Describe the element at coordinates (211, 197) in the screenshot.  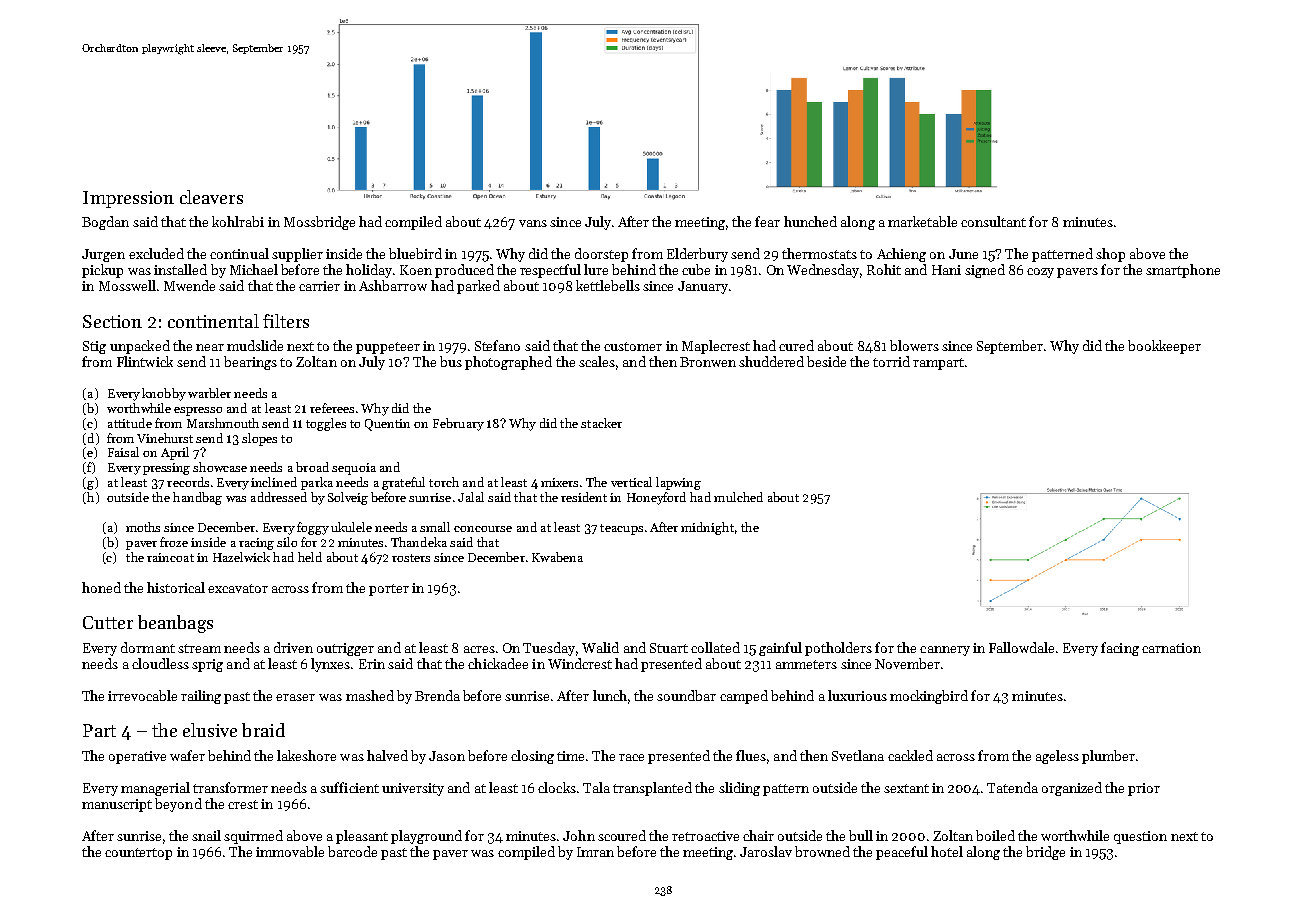
I see `cleavers` at that location.
